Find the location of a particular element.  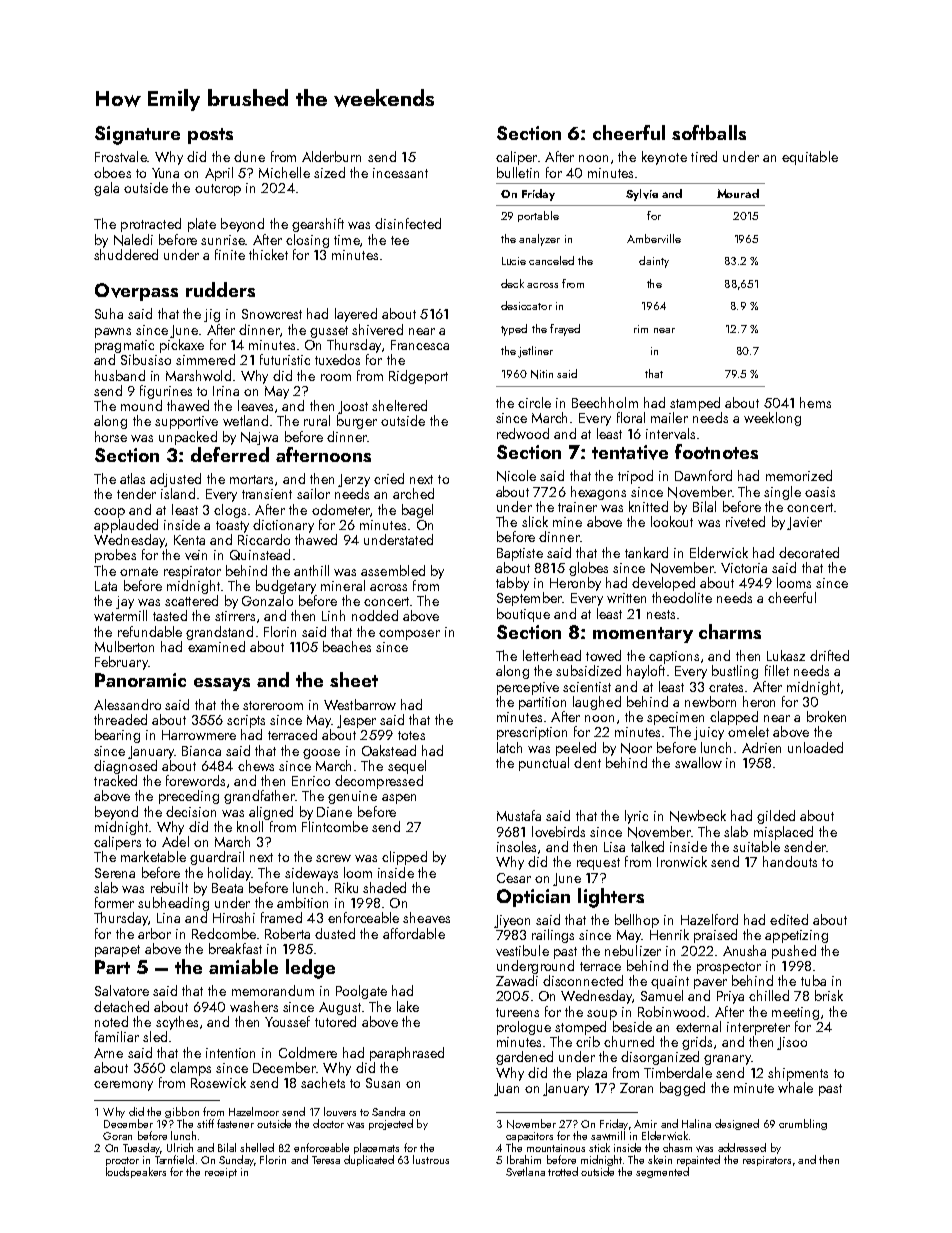

Signature is located at coordinates (137, 135).
